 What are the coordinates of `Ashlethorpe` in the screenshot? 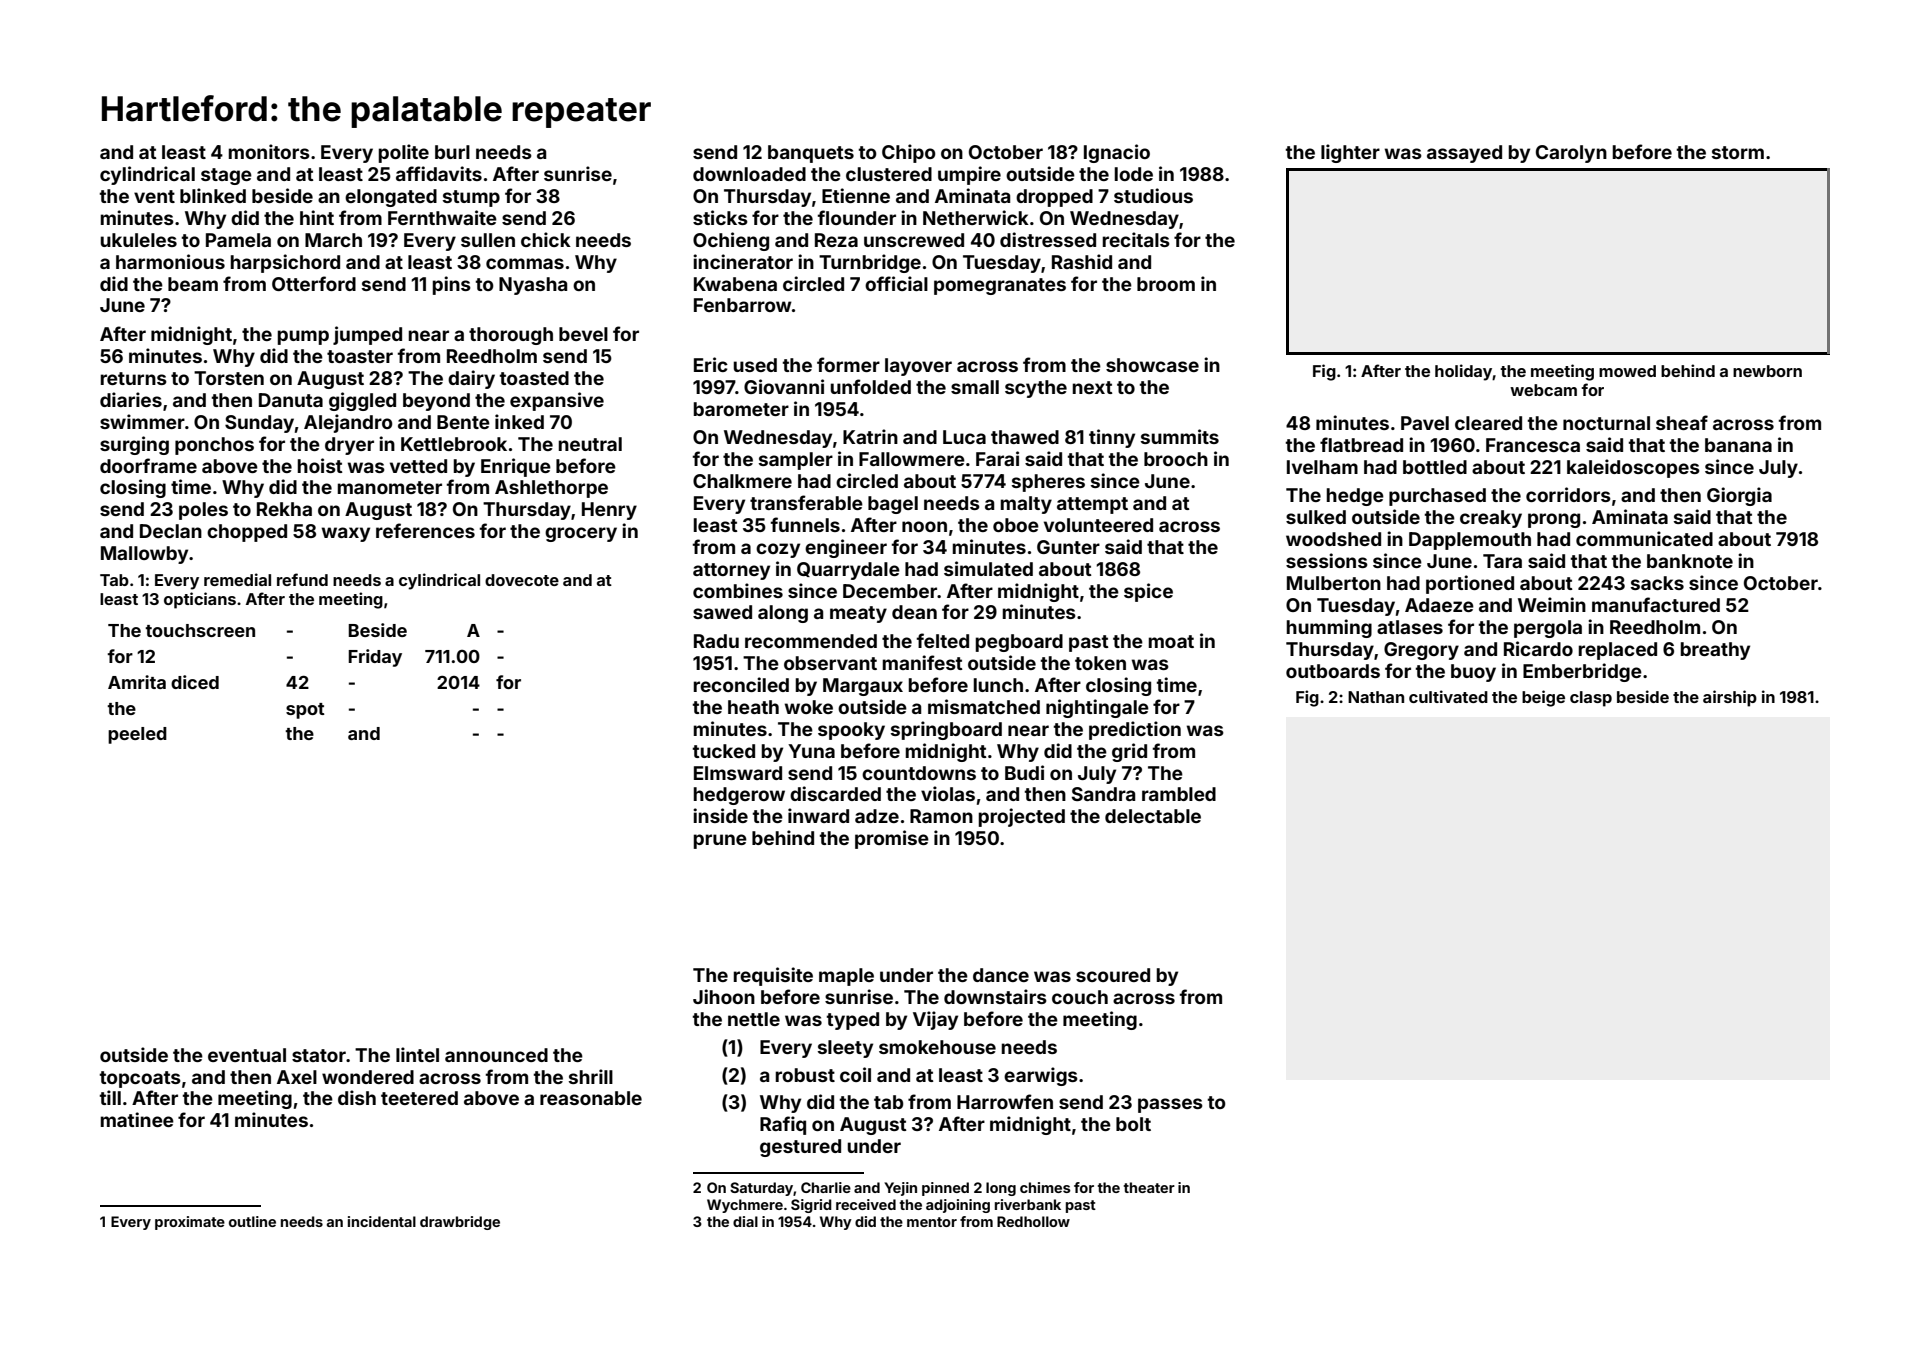 It's located at (551, 489).
